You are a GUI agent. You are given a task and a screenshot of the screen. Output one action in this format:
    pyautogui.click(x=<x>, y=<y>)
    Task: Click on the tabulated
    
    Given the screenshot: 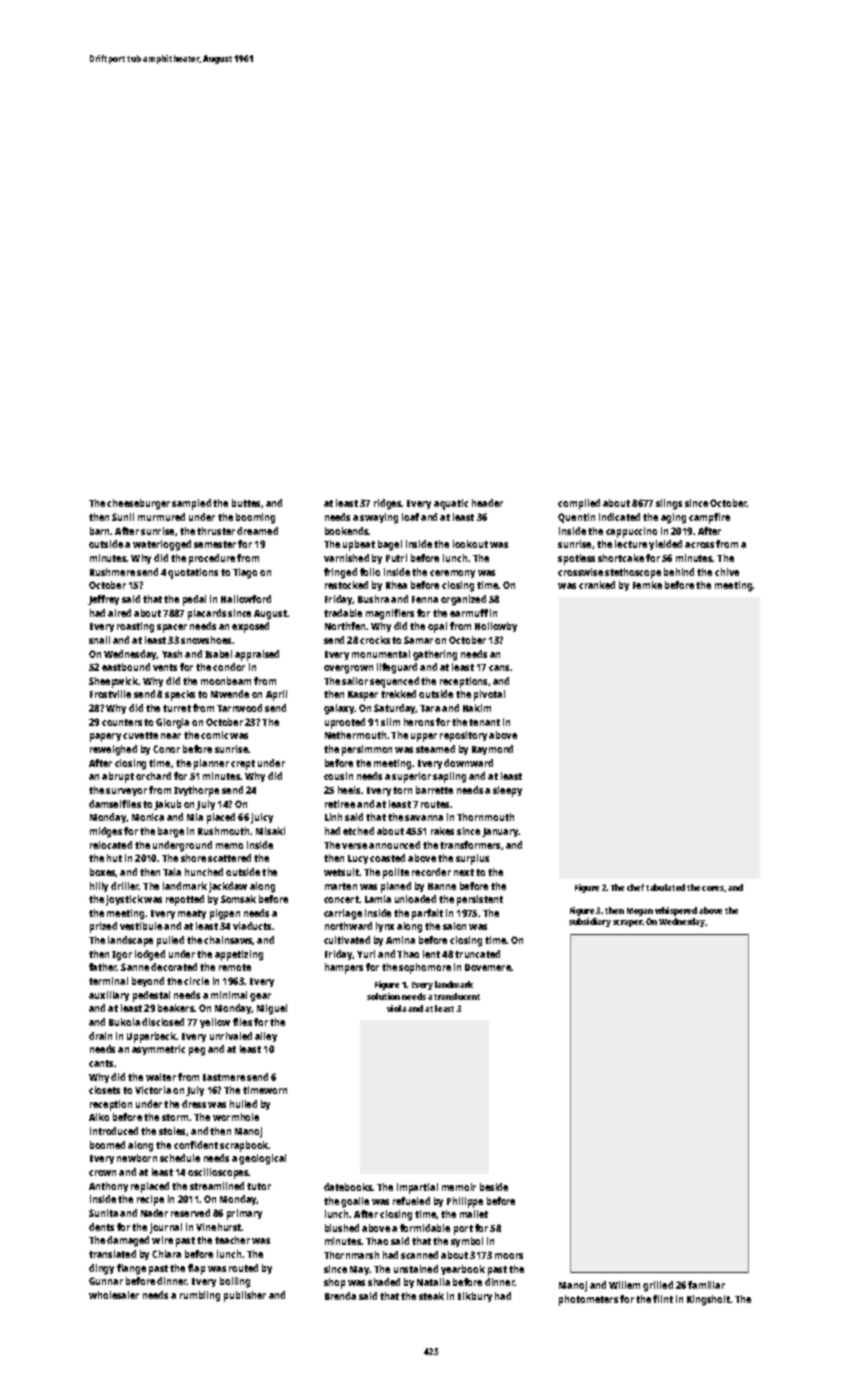 What is the action you would take?
    pyautogui.click(x=665, y=887)
